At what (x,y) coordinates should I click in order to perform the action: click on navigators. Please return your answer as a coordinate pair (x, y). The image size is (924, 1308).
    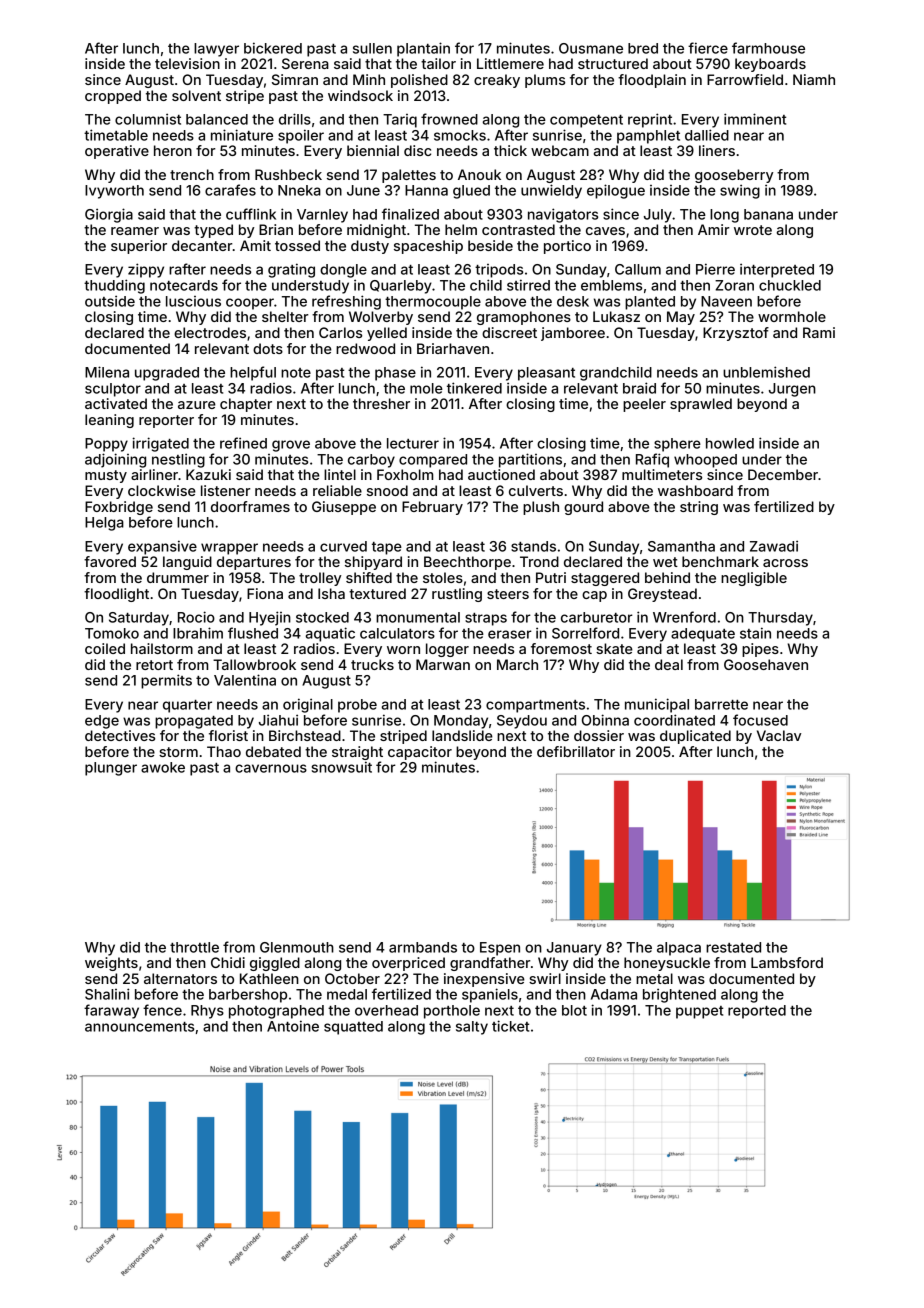
    Looking at the image, I should click on (563, 215).
